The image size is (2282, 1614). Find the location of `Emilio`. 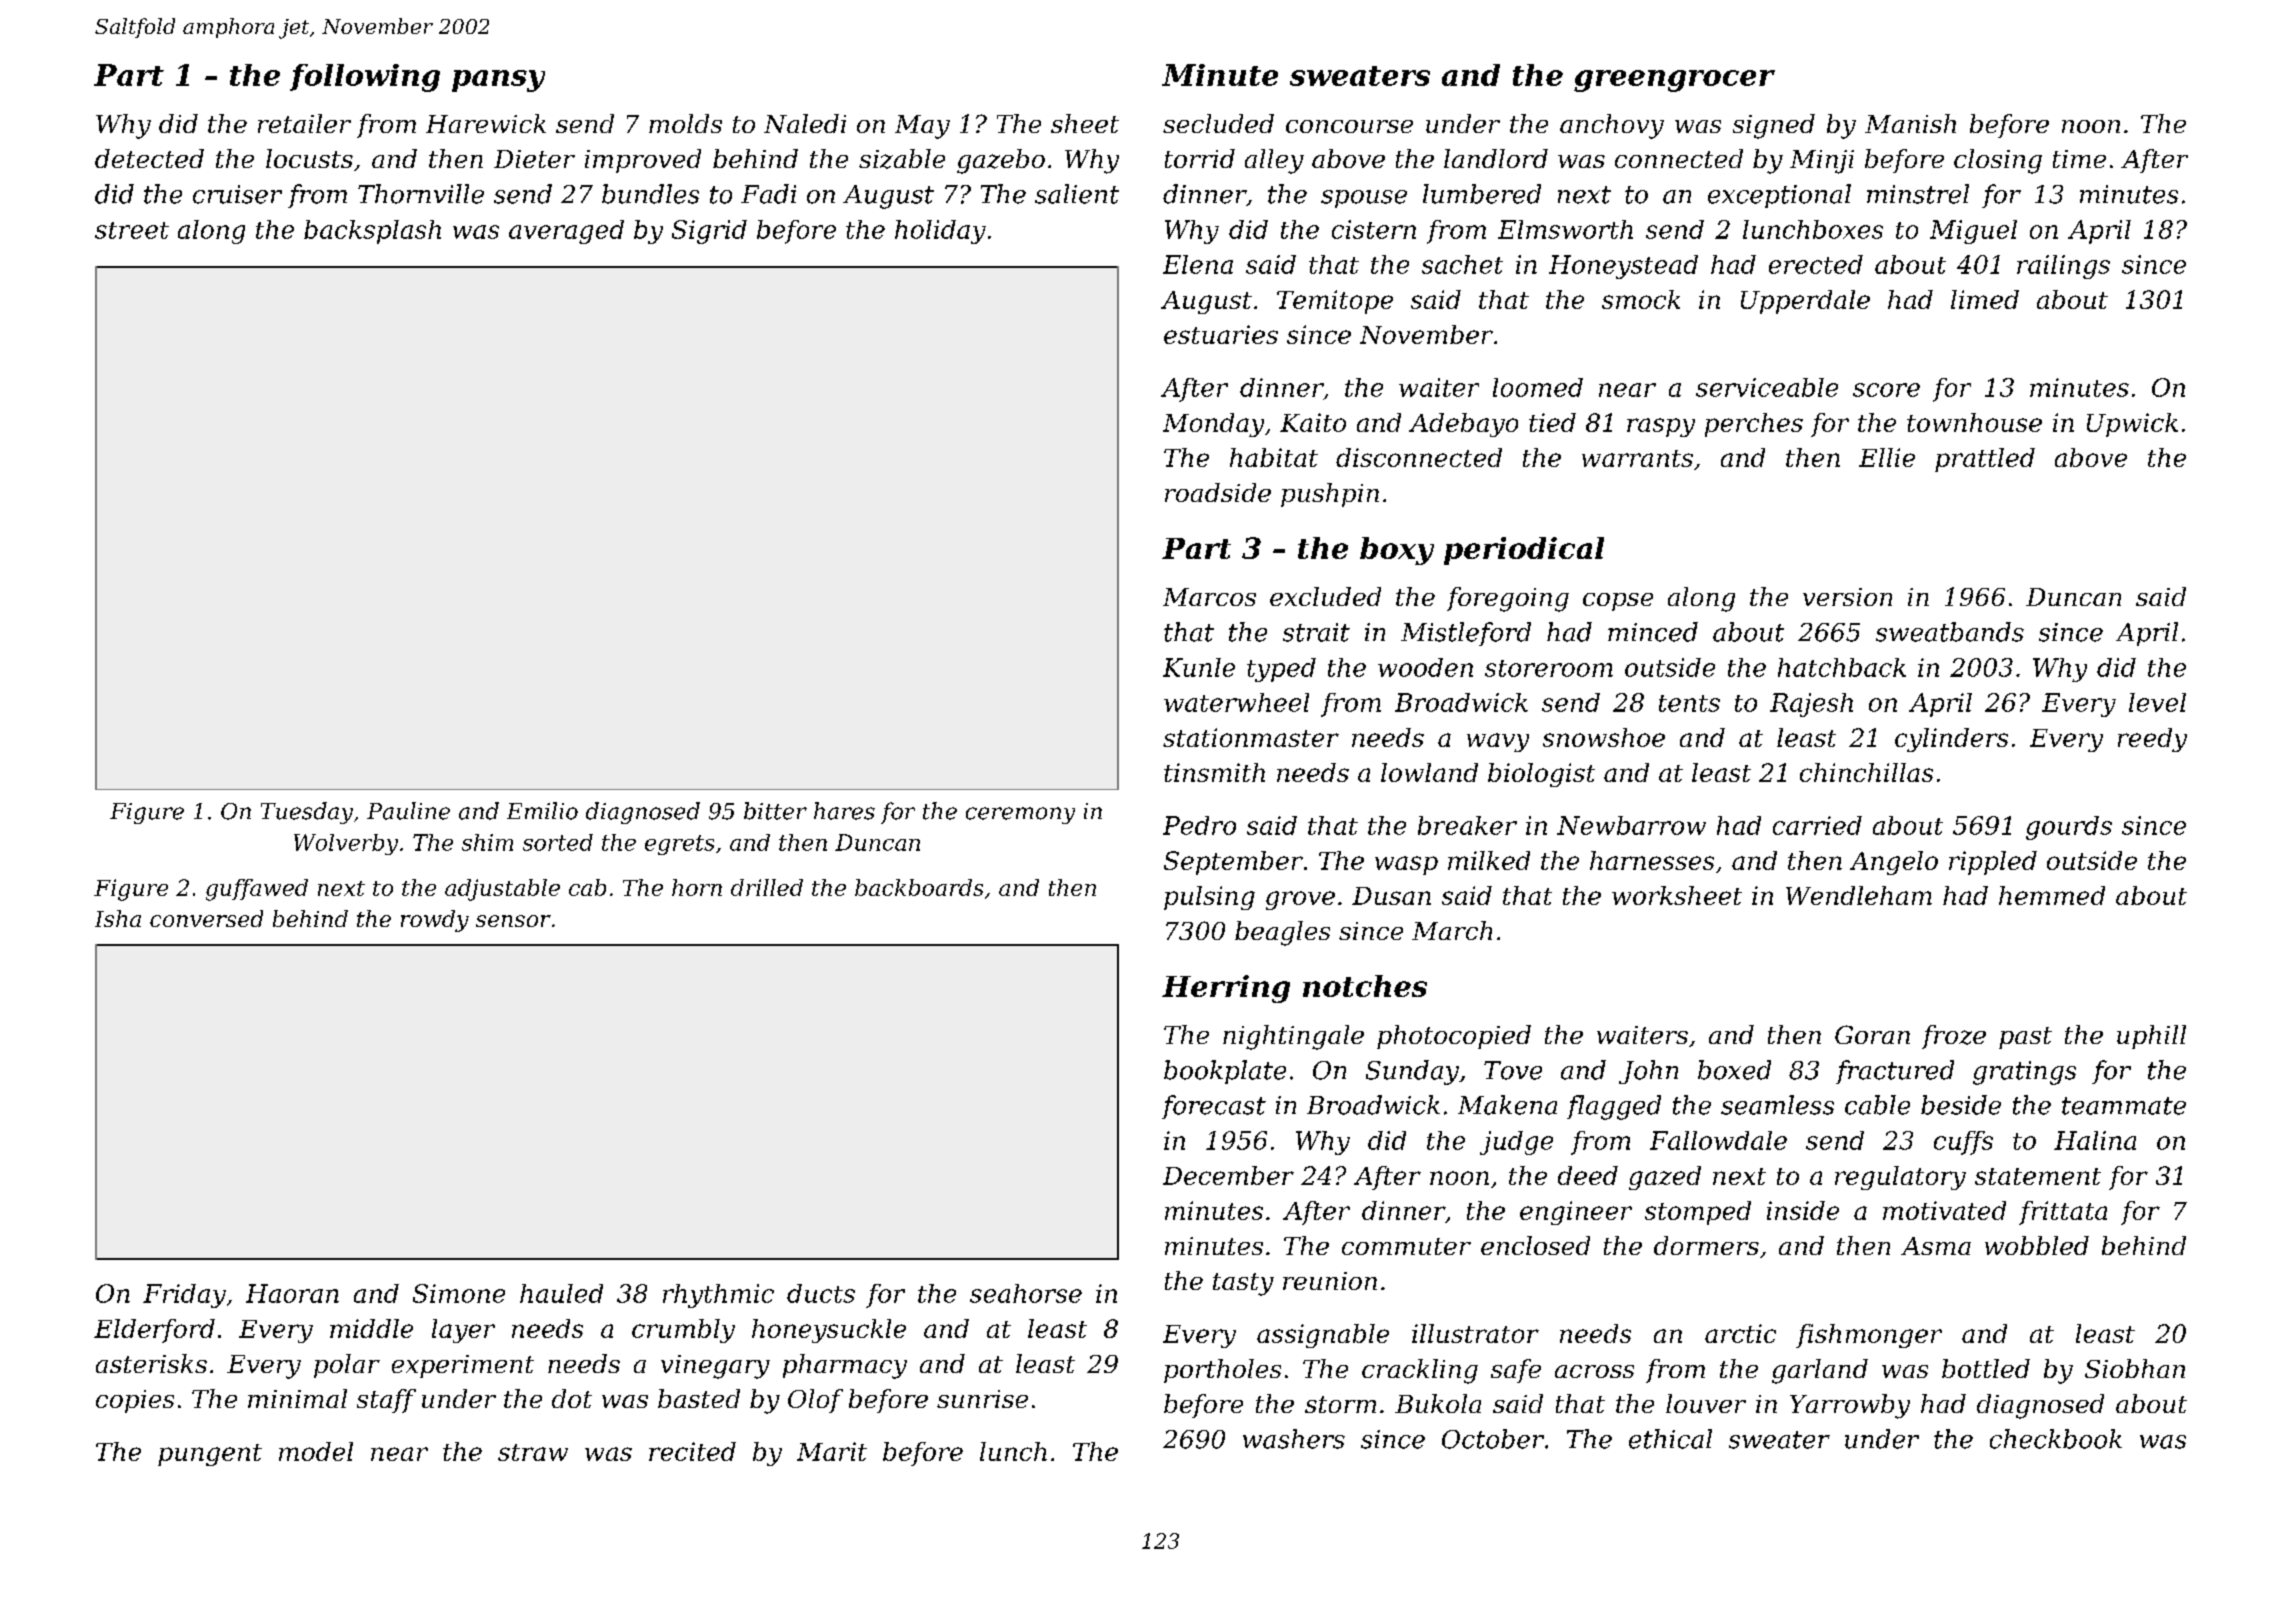

Emilio is located at coordinates (542, 811).
